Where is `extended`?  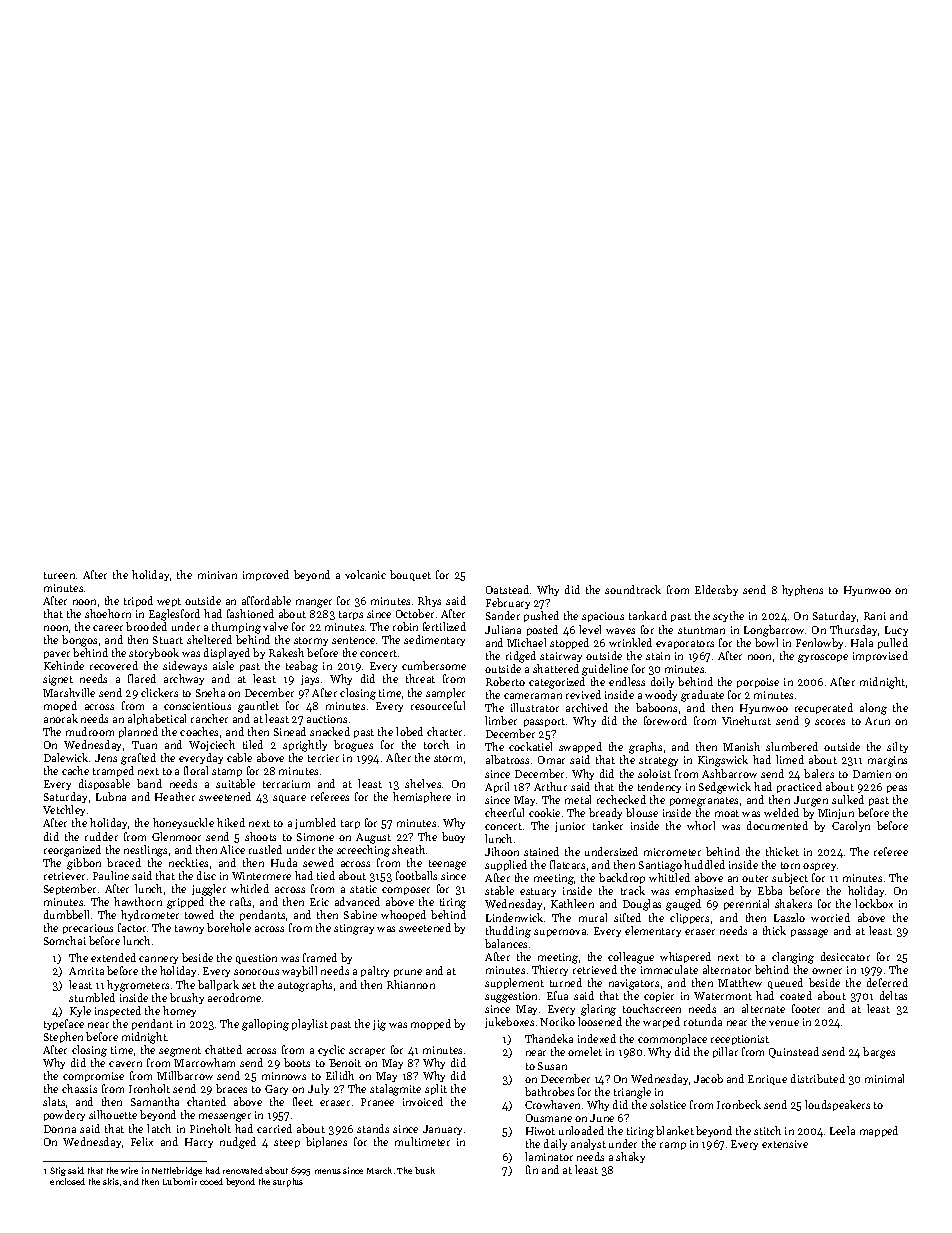
extended is located at coordinates (113, 957).
